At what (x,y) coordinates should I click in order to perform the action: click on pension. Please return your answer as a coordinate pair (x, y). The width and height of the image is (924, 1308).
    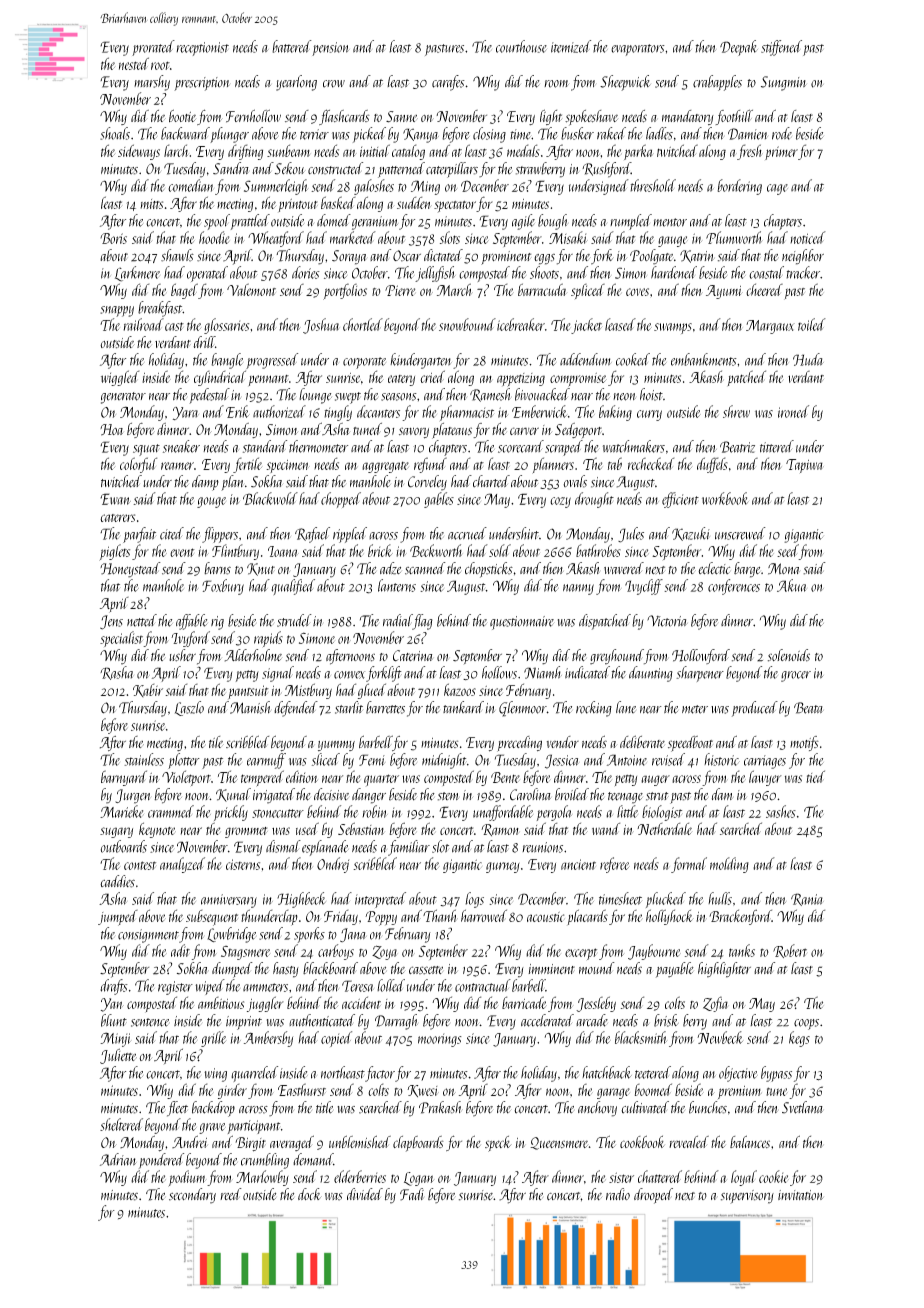
    Looking at the image, I should click on (331, 49).
